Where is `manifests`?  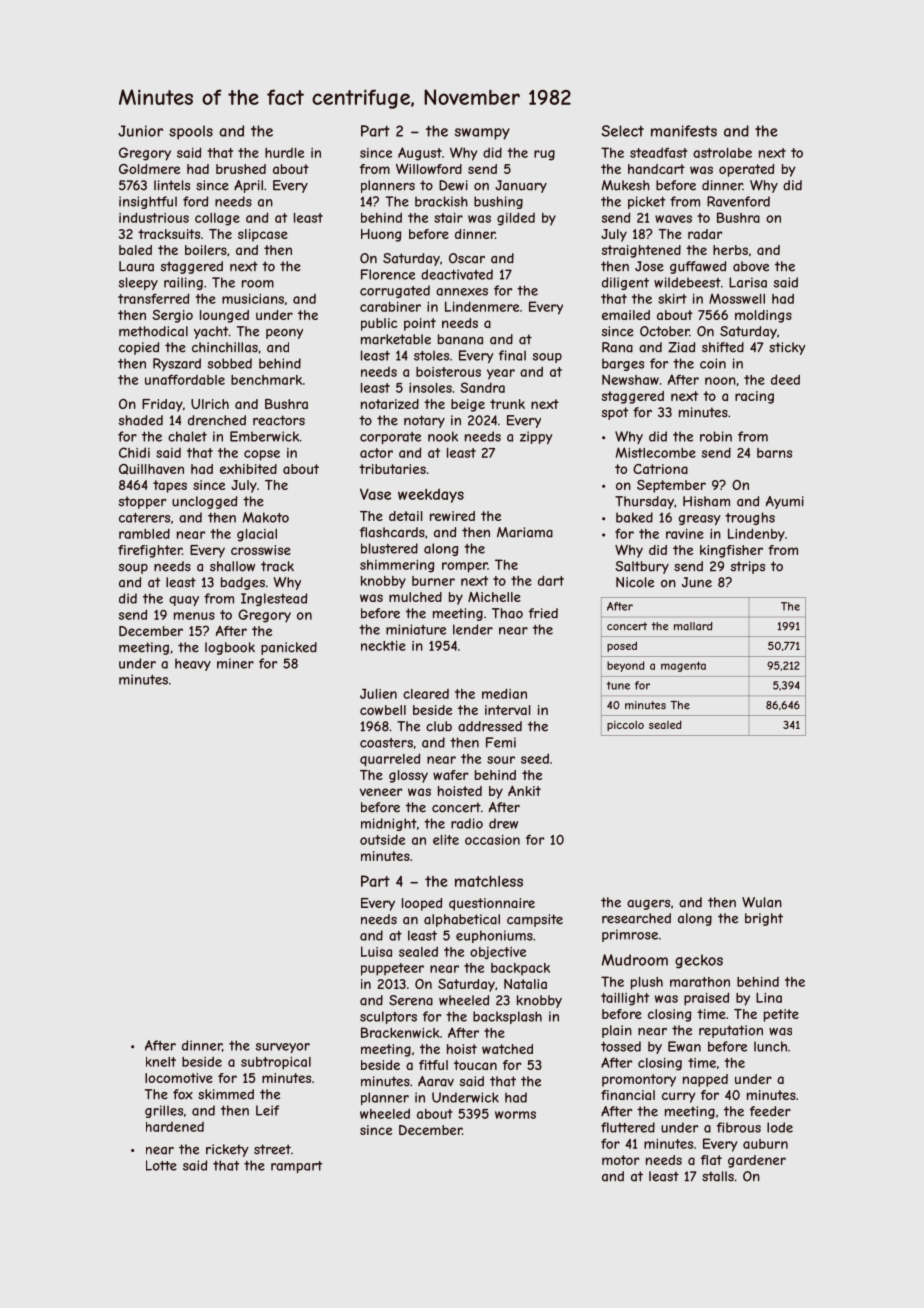 manifests is located at coordinates (684, 131).
